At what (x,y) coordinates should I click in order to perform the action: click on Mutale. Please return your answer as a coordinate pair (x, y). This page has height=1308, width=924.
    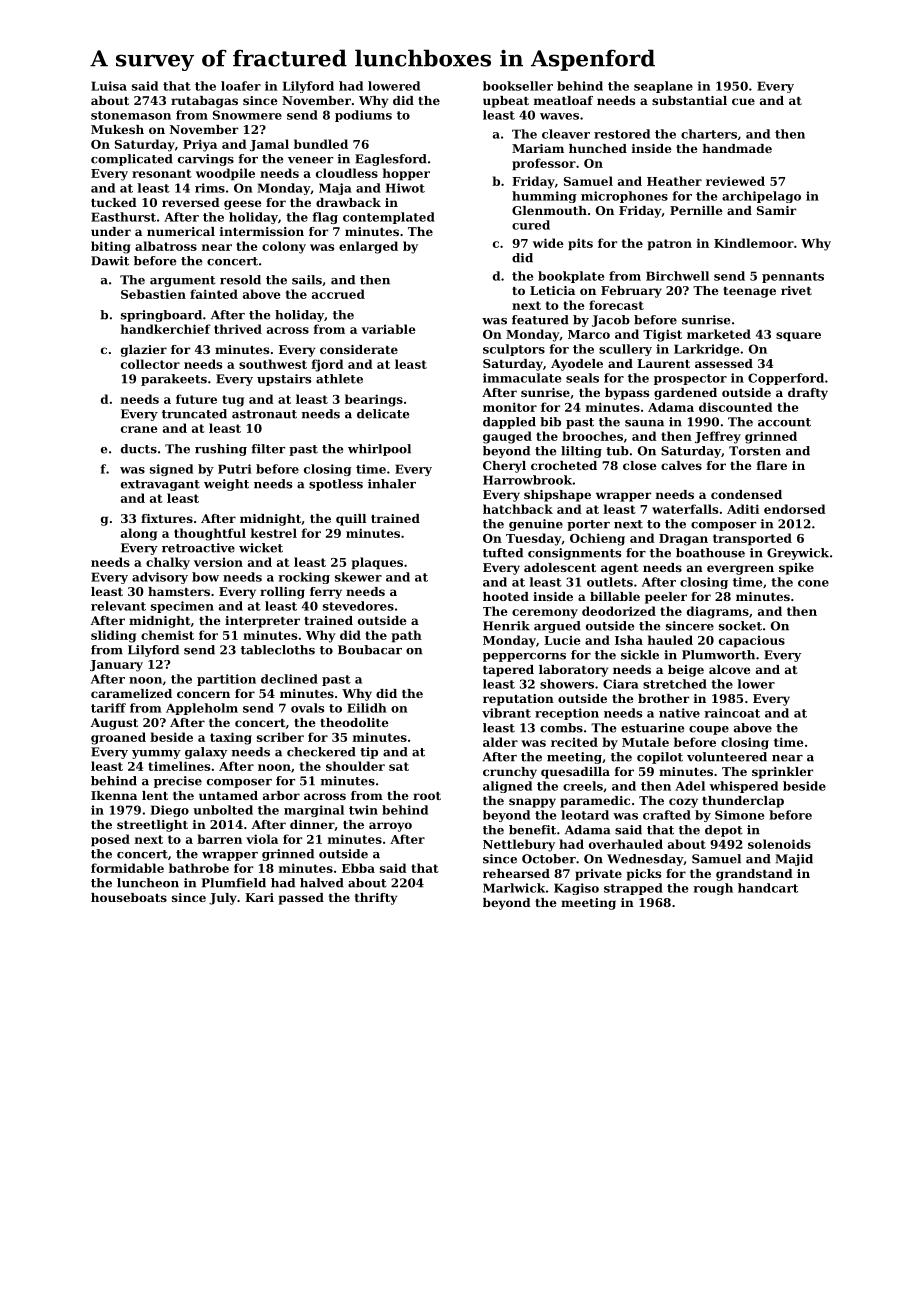
    Looking at the image, I should click on (645, 742).
